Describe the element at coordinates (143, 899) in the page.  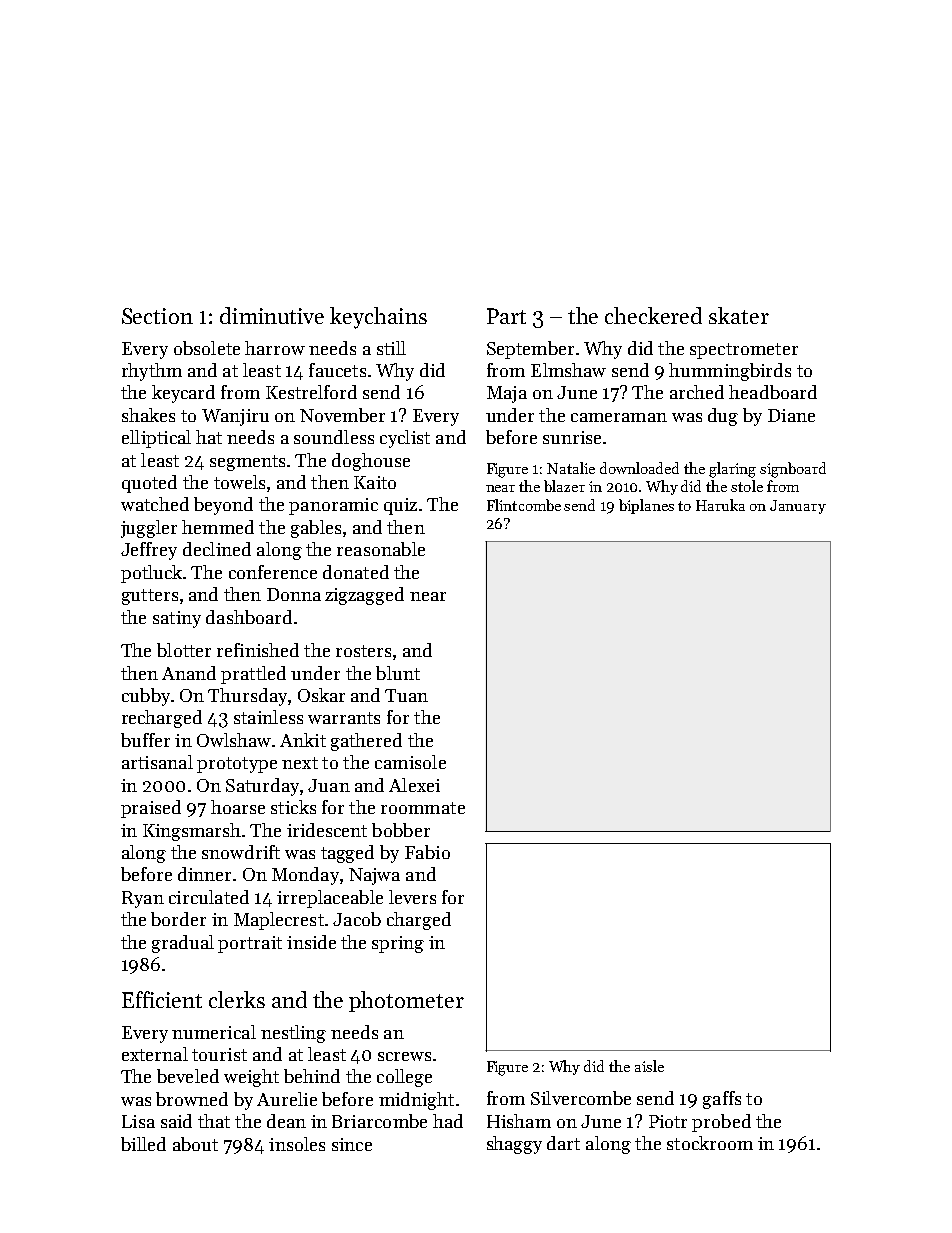
I see `Ryan` at that location.
